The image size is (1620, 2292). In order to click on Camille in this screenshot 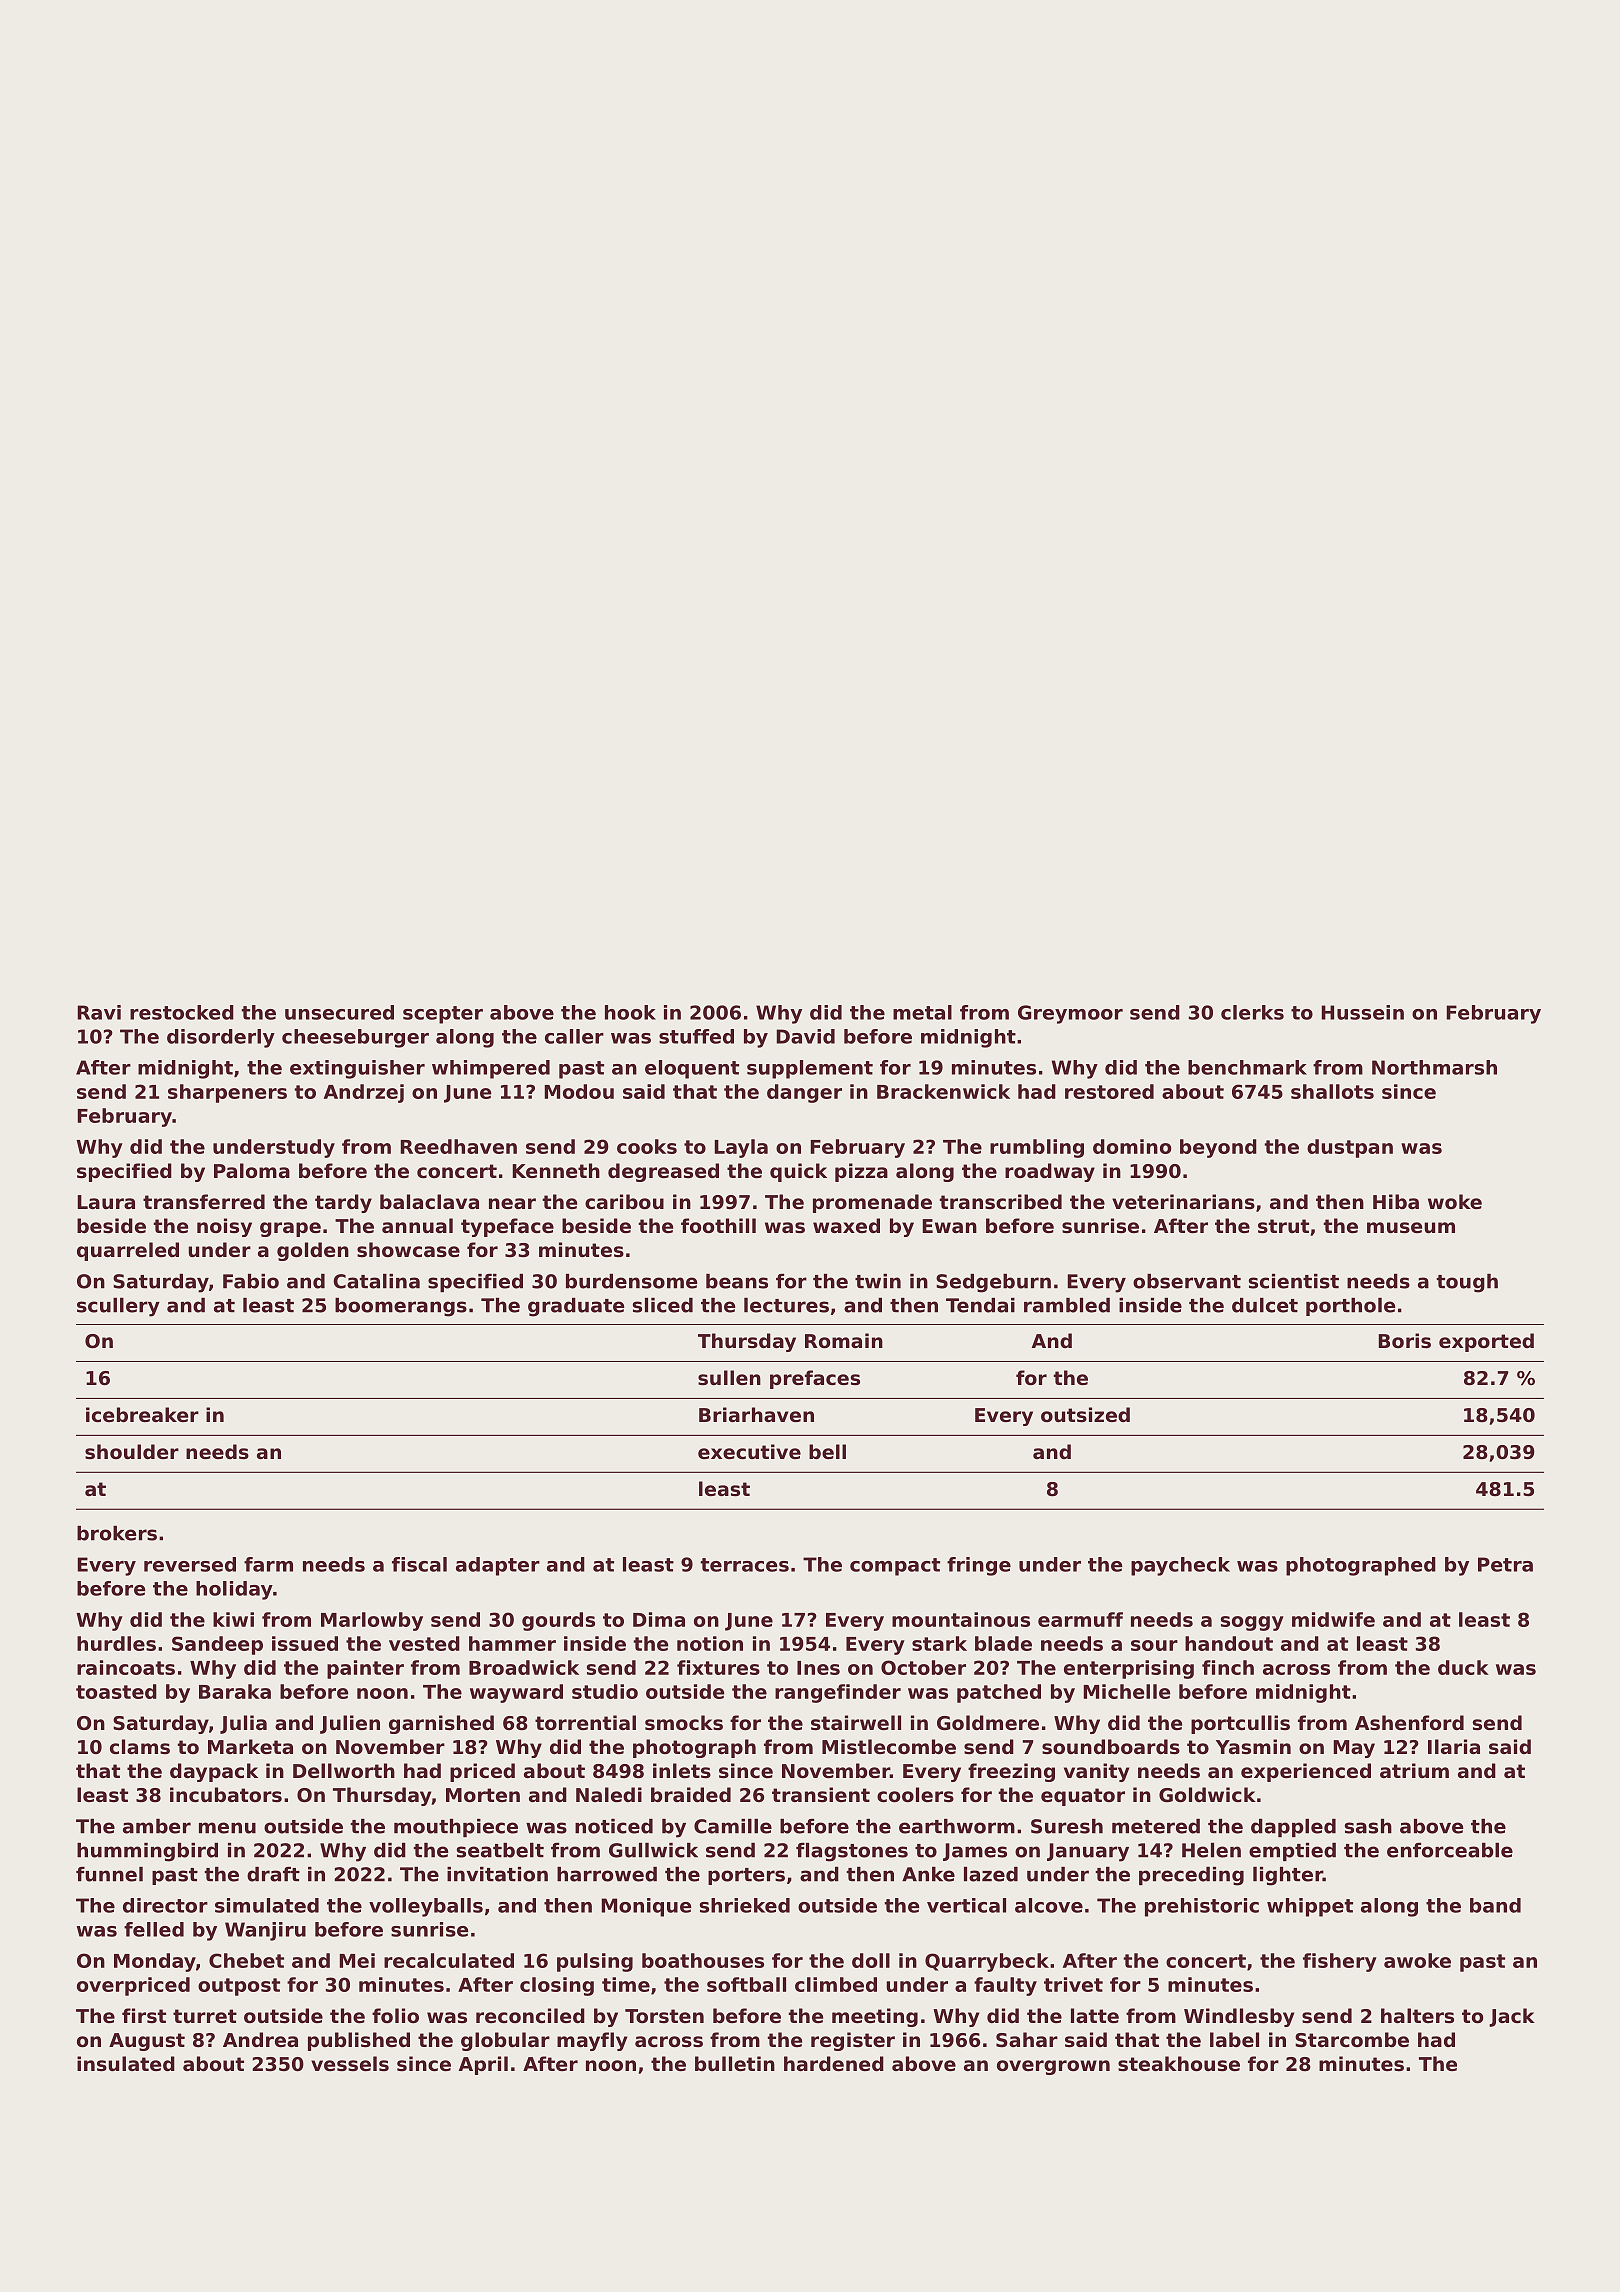, I will do `click(733, 1826)`.
